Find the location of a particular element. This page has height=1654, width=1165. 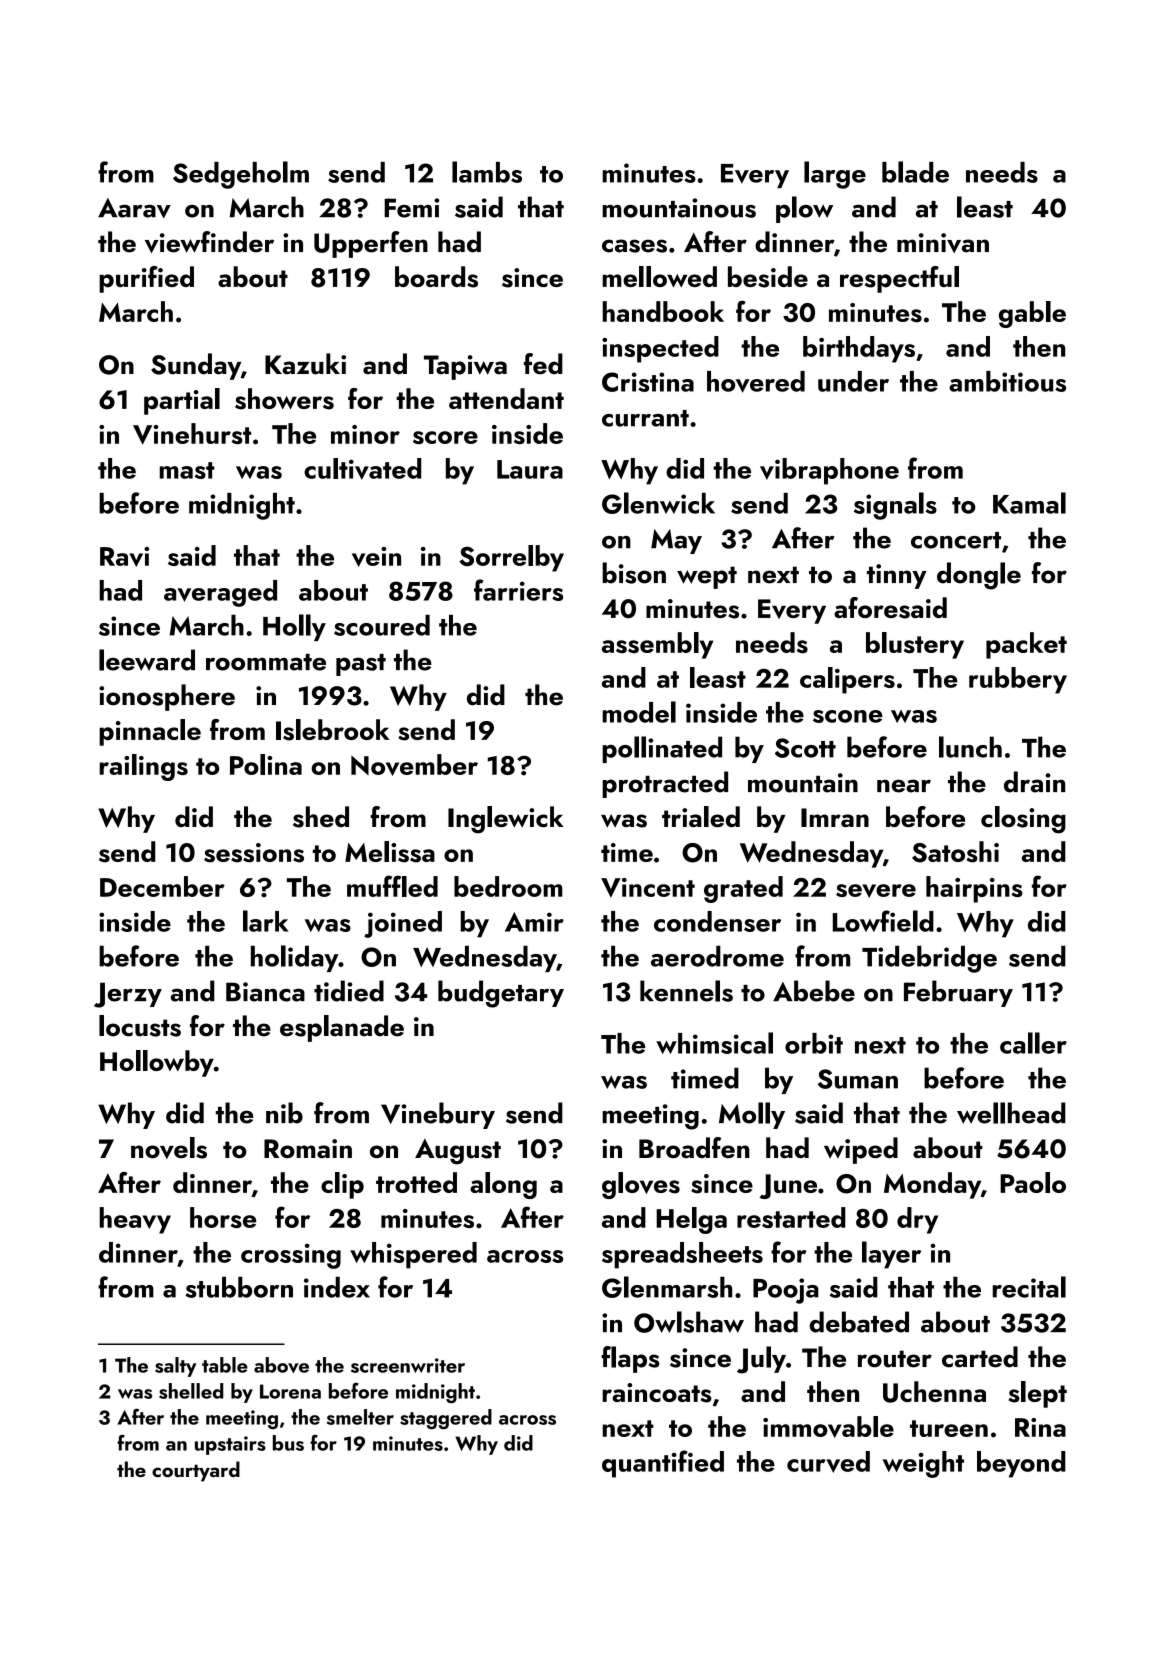

Vinebury is located at coordinates (438, 1115).
